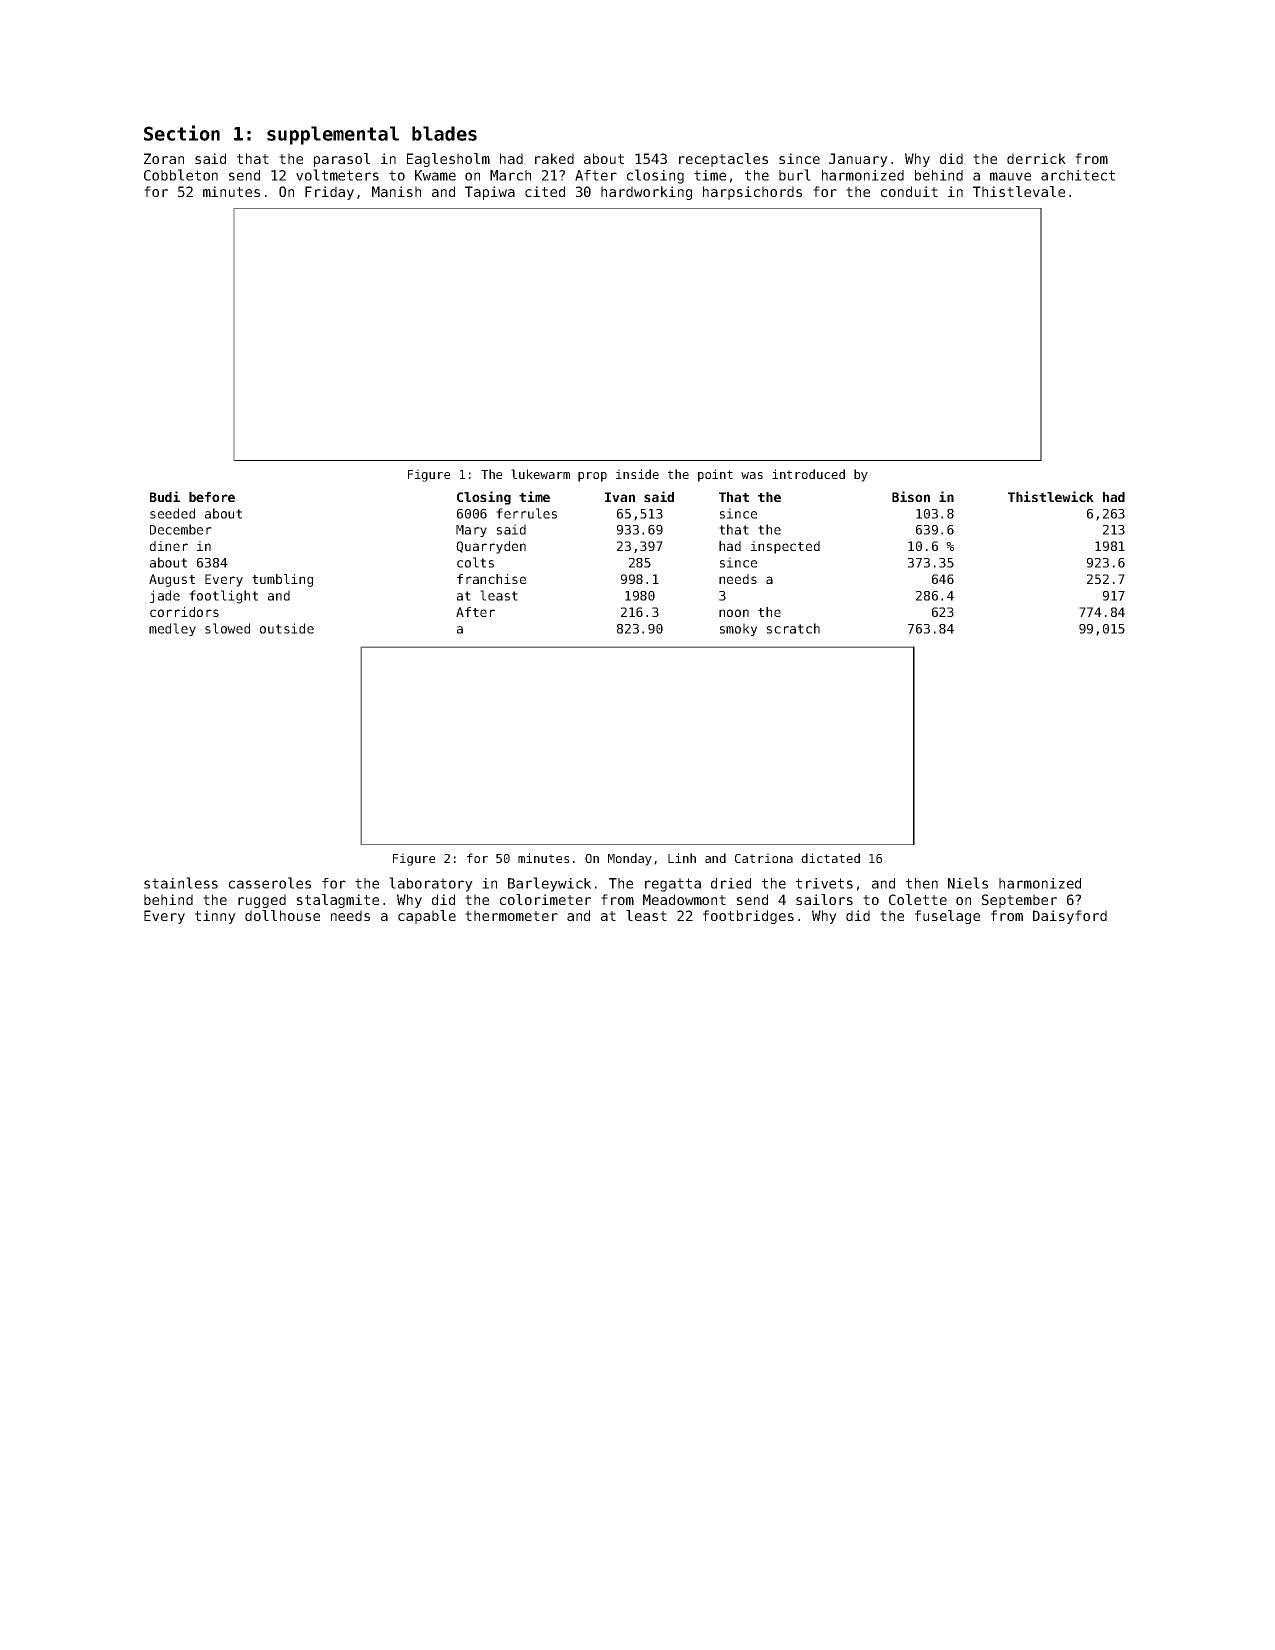 This screenshot has width=1275, height=1650. What do you see at coordinates (511, 915) in the screenshot?
I see `thermometer` at bounding box center [511, 915].
